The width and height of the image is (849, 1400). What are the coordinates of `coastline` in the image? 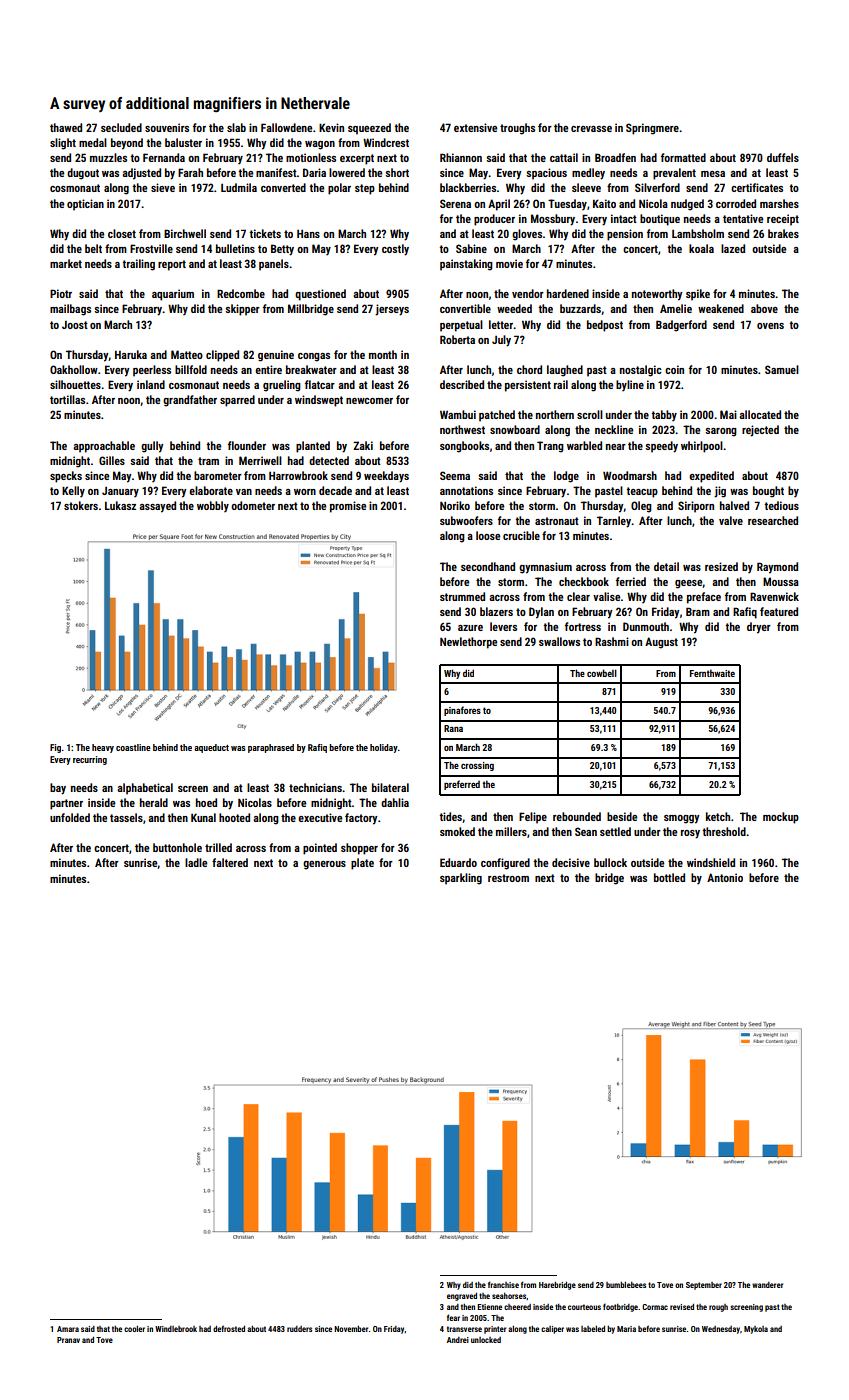 It's located at (133, 747).
